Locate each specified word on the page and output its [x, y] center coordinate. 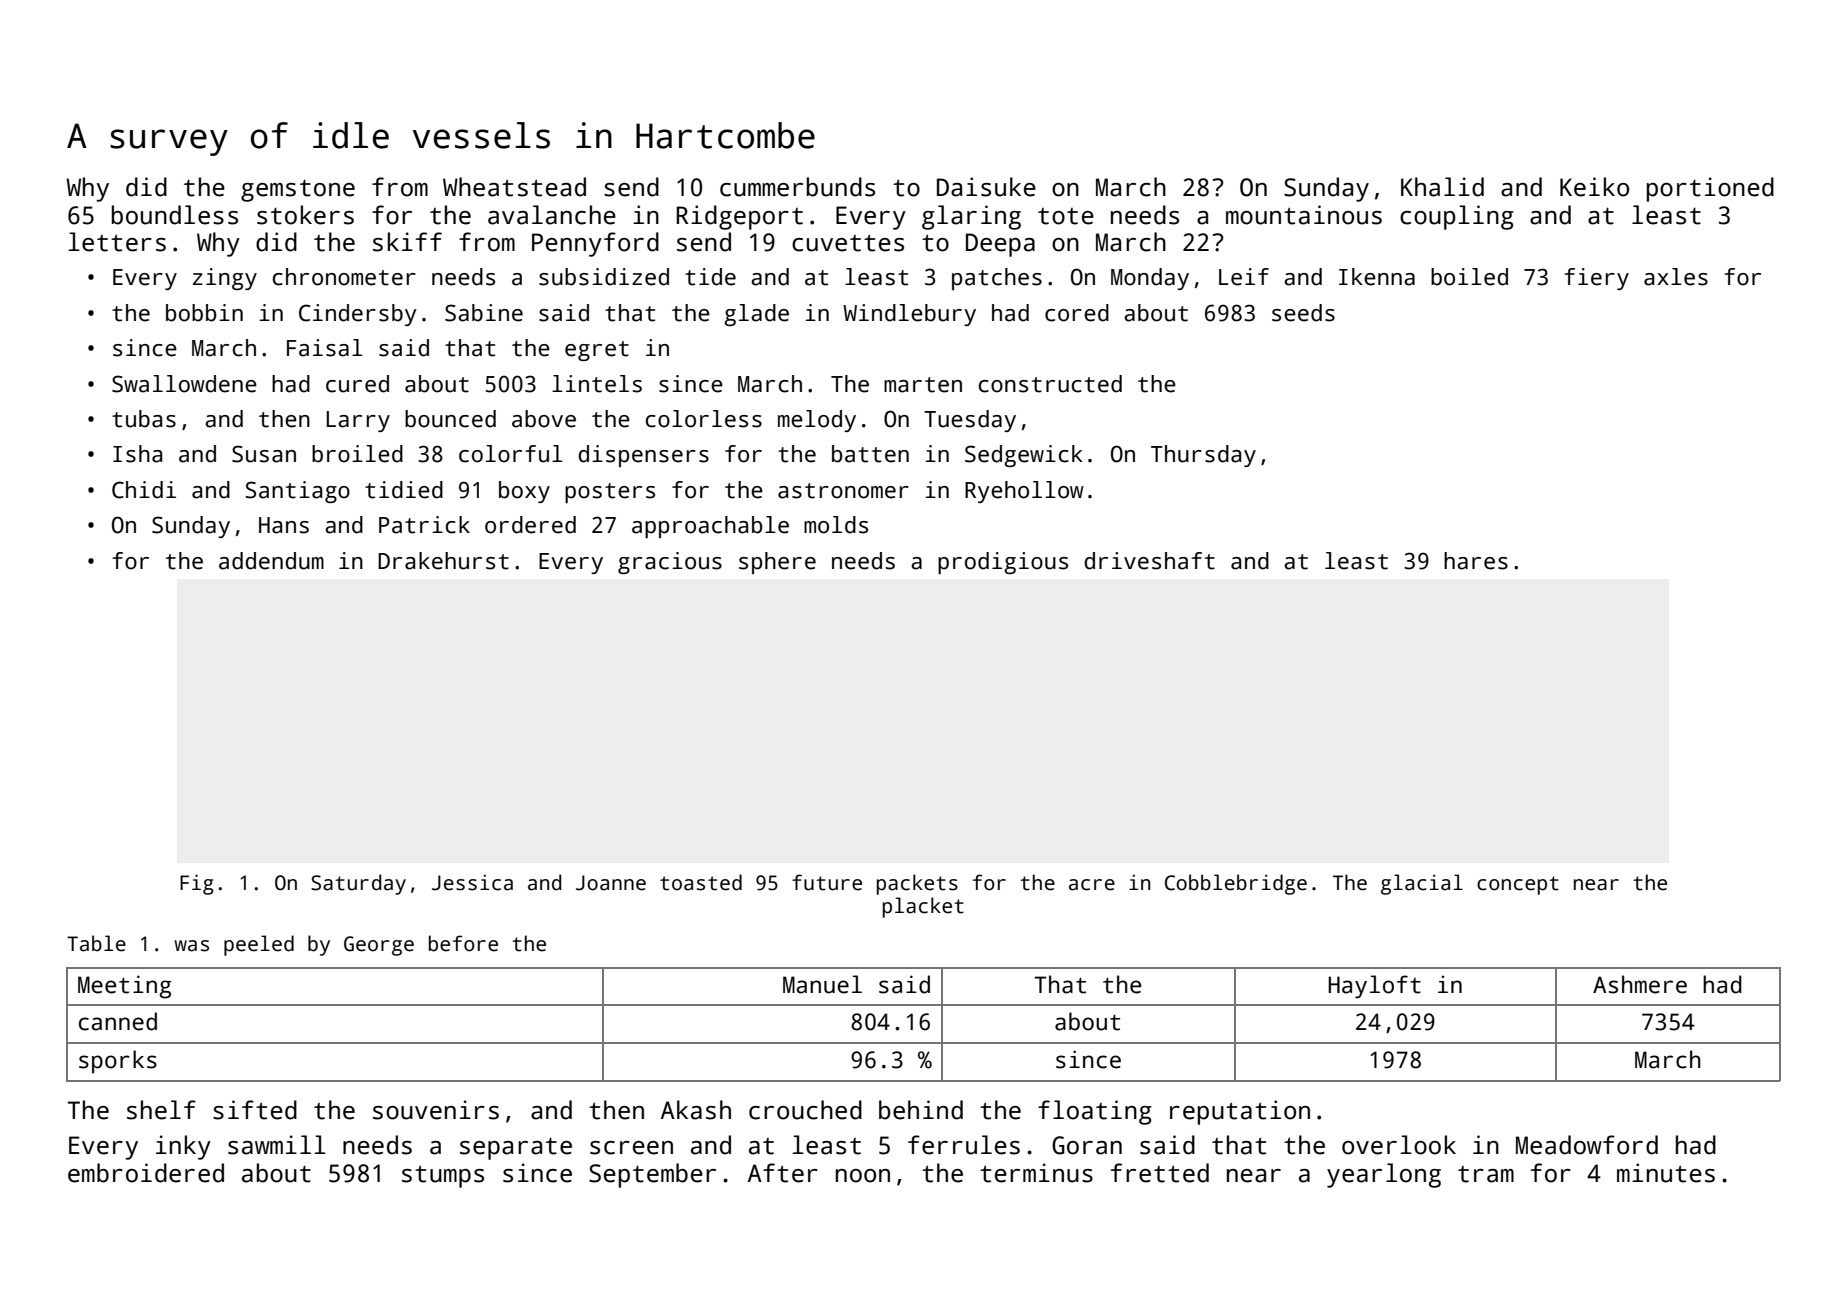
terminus [1036, 1173]
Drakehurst [443, 561]
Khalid [1442, 187]
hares [1476, 561]
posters [610, 493]
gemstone [298, 190]
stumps [443, 1177]
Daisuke [986, 187]
